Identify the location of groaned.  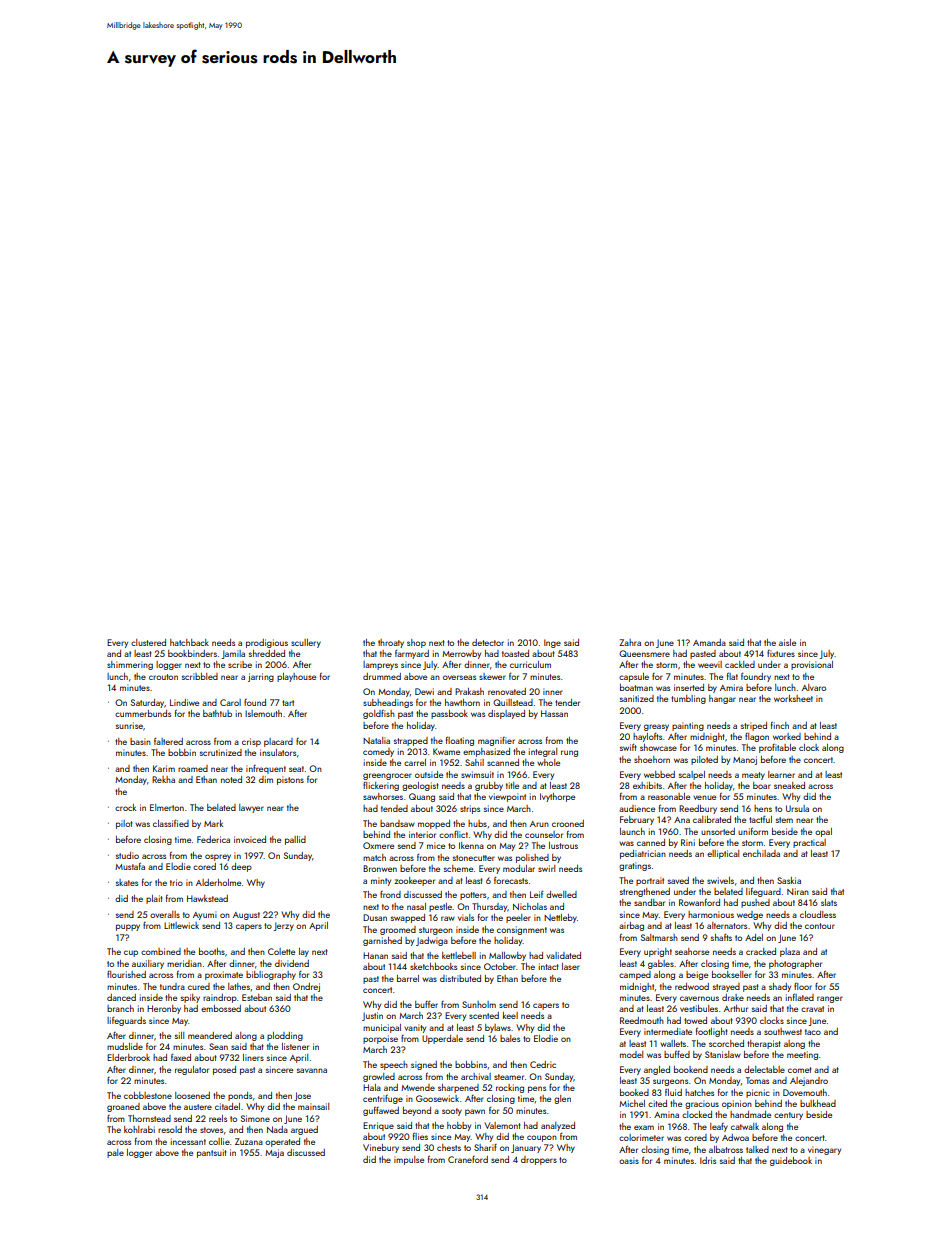
(123, 1107).
